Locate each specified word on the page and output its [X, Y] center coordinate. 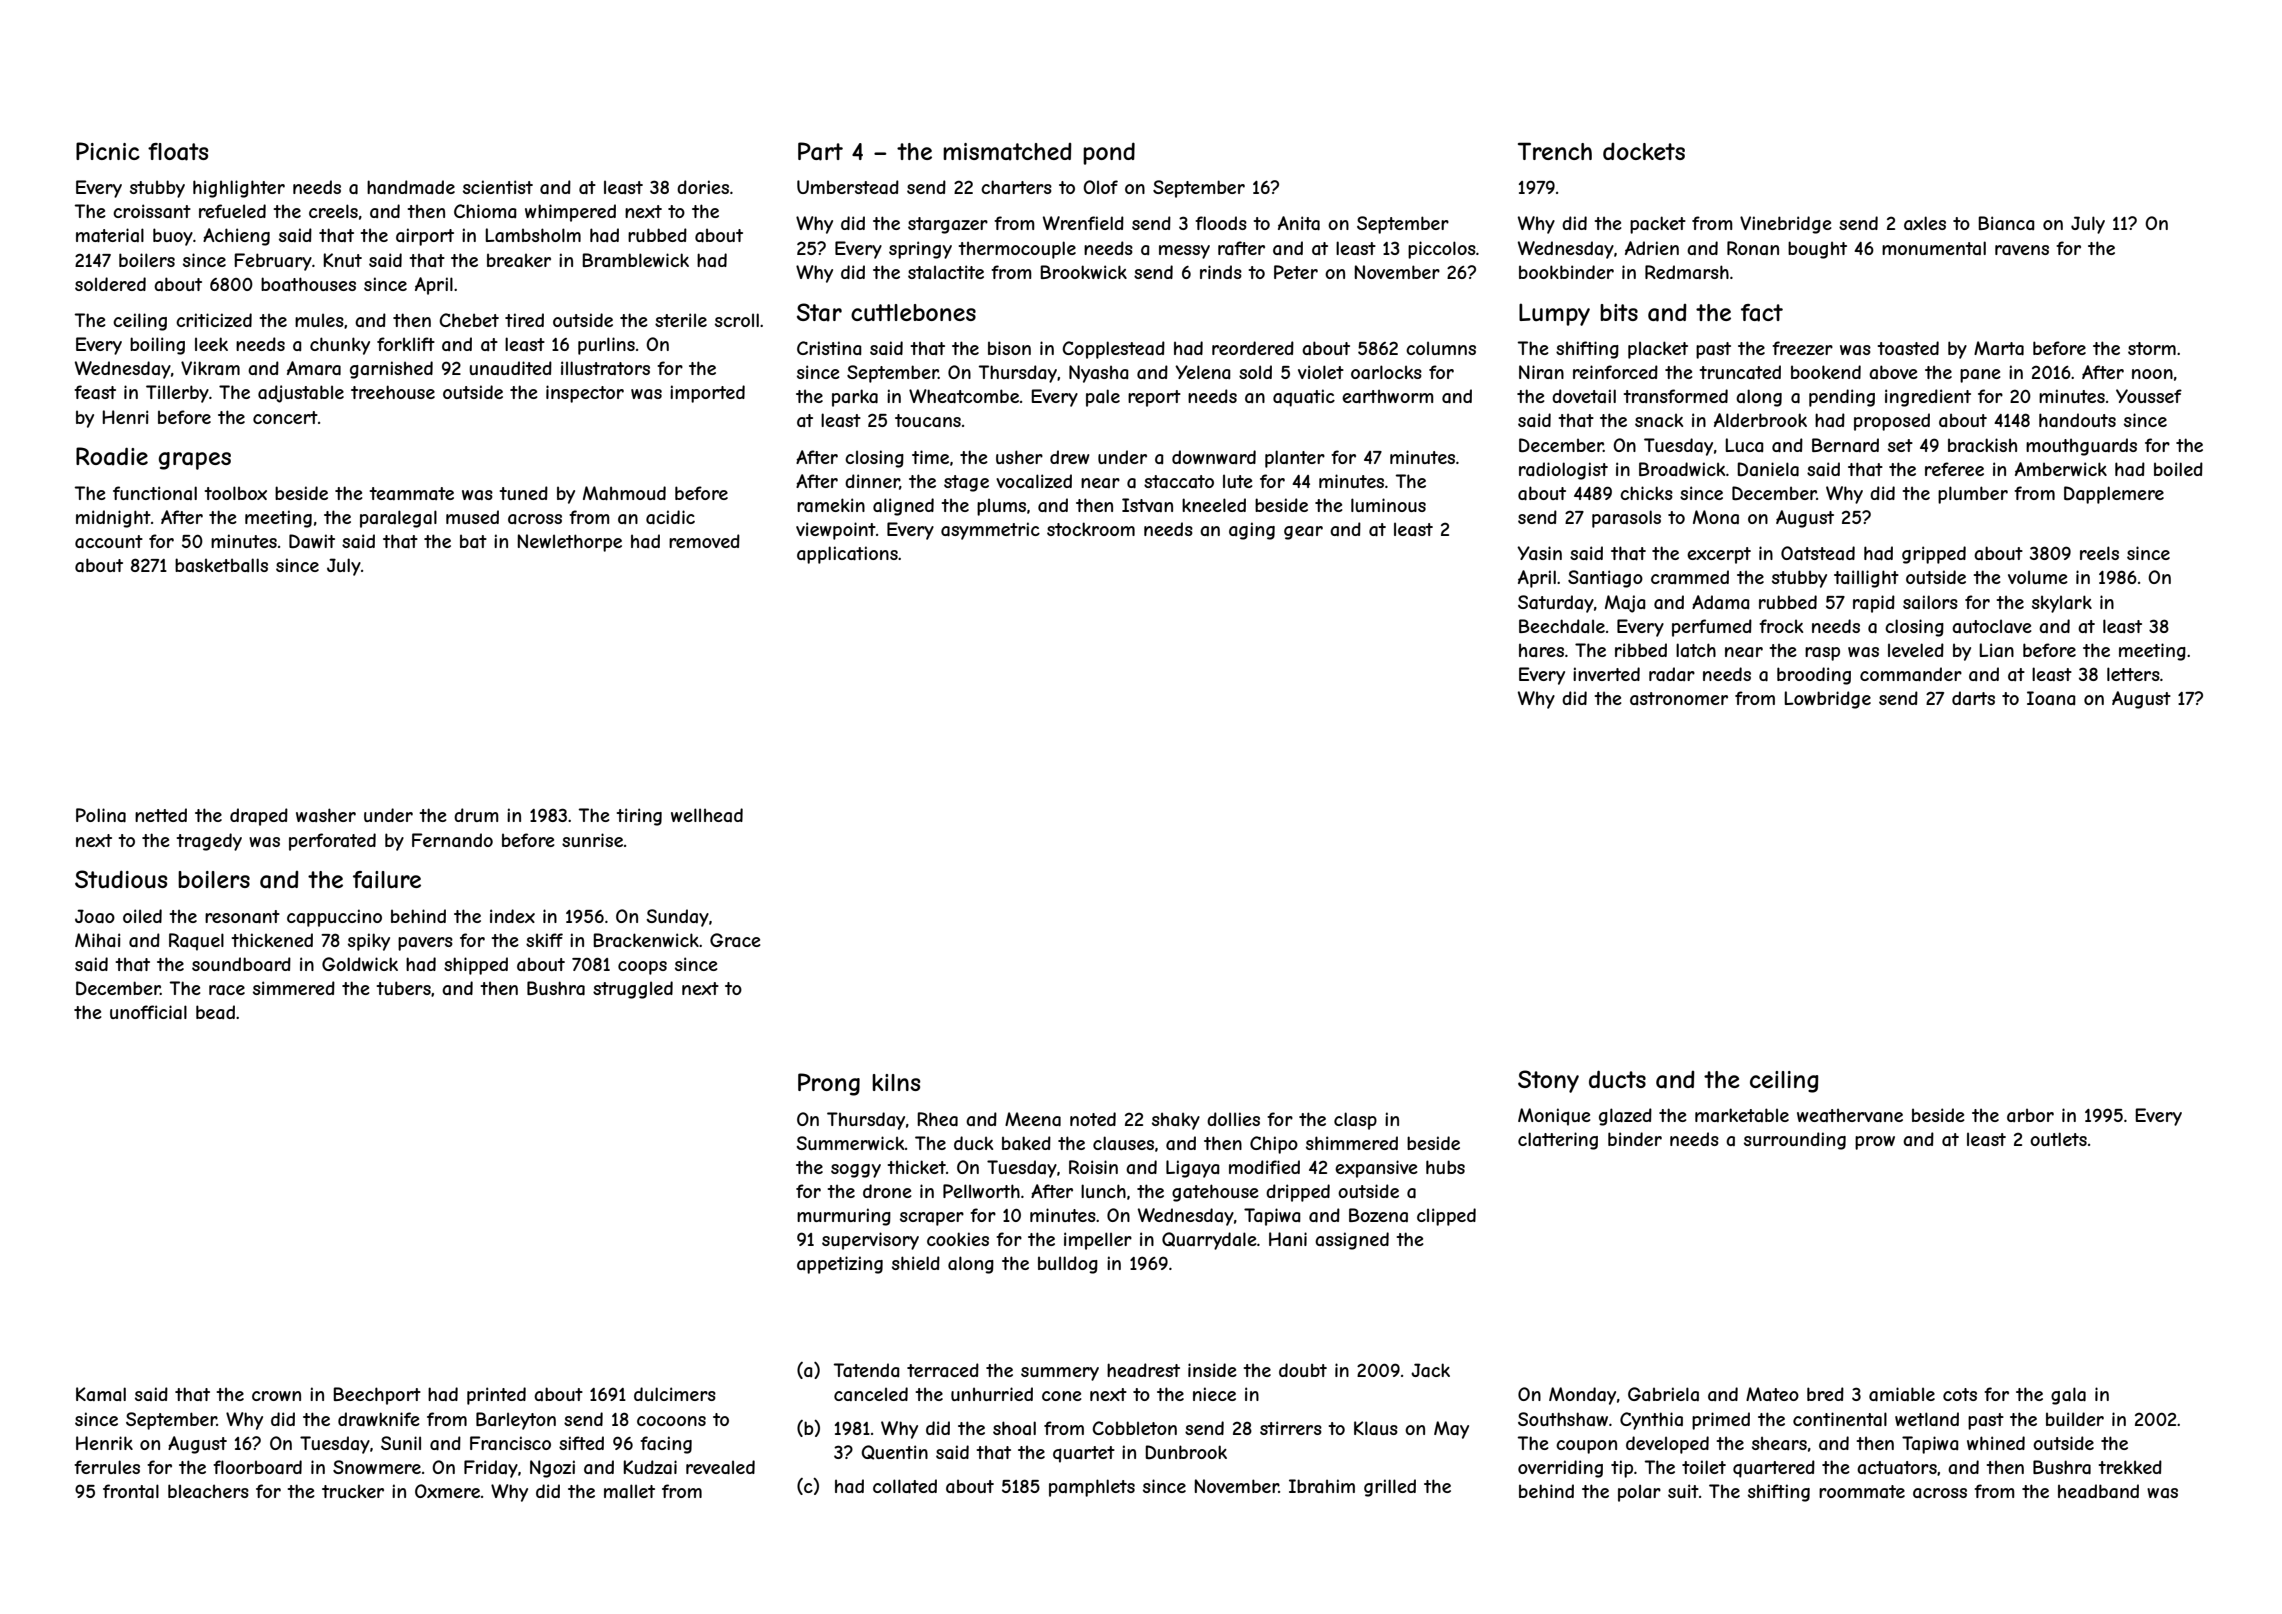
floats [178, 152]
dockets [1644, 151]
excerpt [1719, 555]
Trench [1555, 151]
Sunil [401, 1443]
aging [1252, 531]
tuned [523, 493]
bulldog [1068, 1265]
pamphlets [1092, 1488]
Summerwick [850, 1143]
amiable [1902, 1394]
